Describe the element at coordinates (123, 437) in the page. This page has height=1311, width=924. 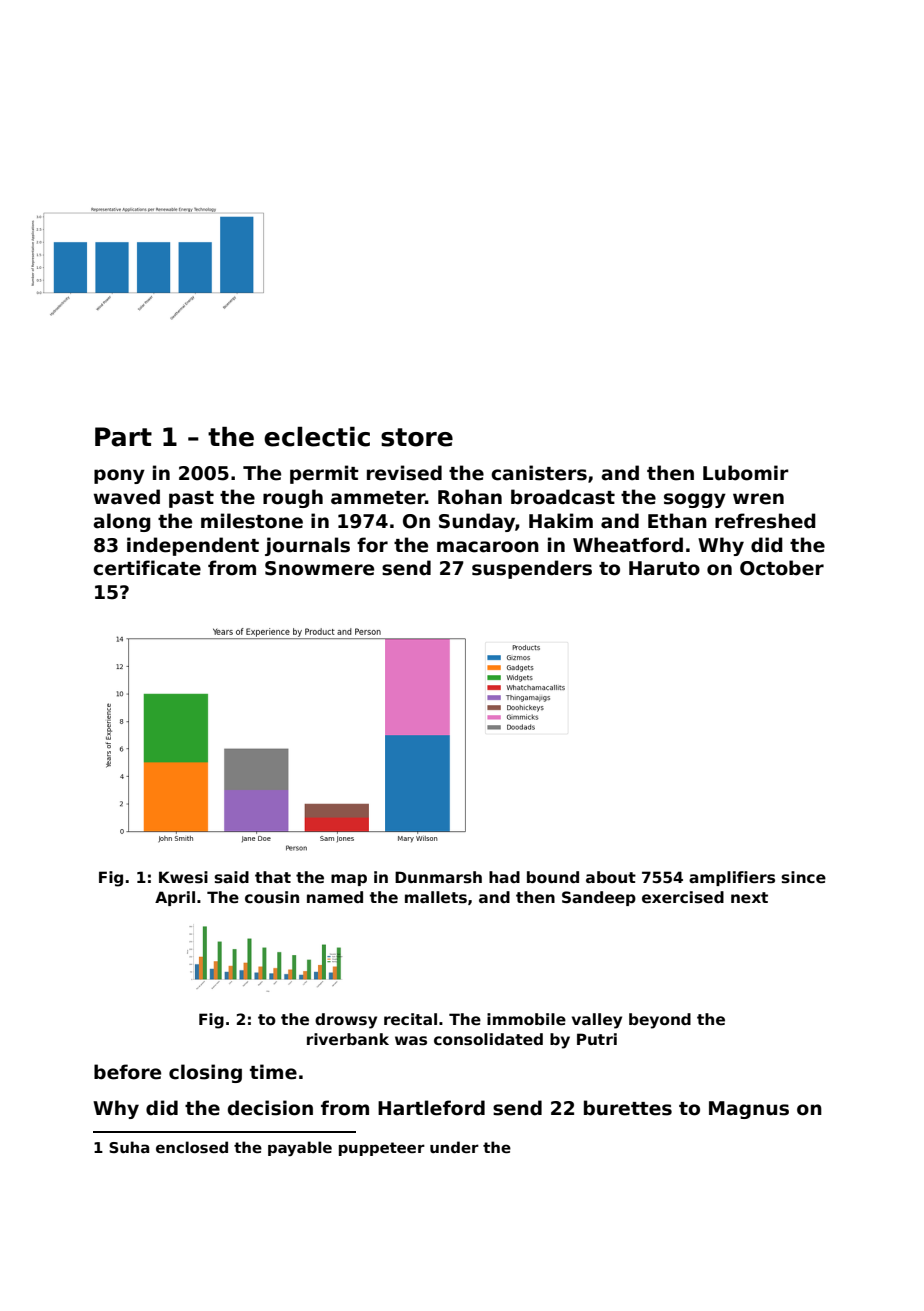
I see `Part` at that location.
